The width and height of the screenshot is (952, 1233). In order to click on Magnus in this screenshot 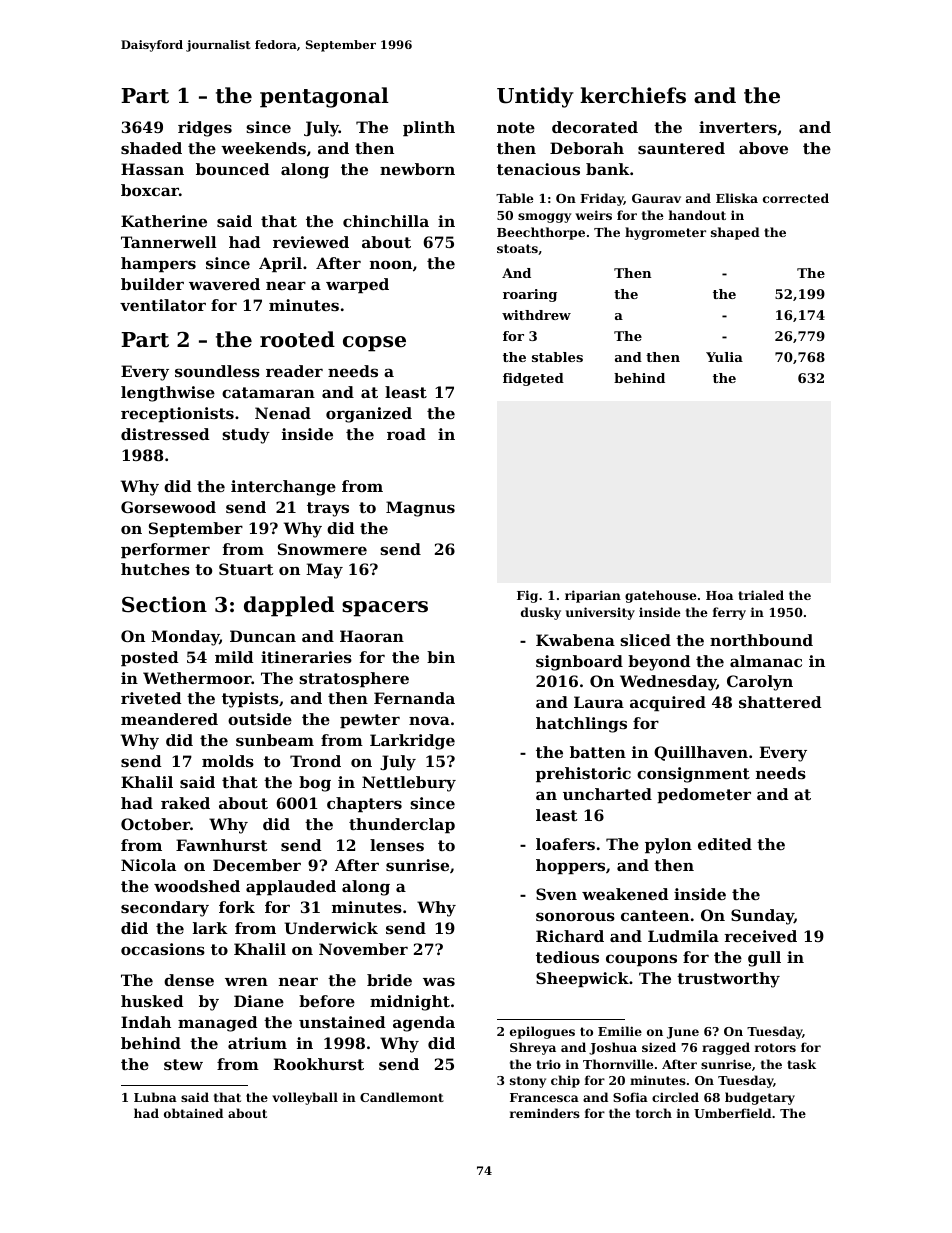, I will do `click(420, 509)`.
